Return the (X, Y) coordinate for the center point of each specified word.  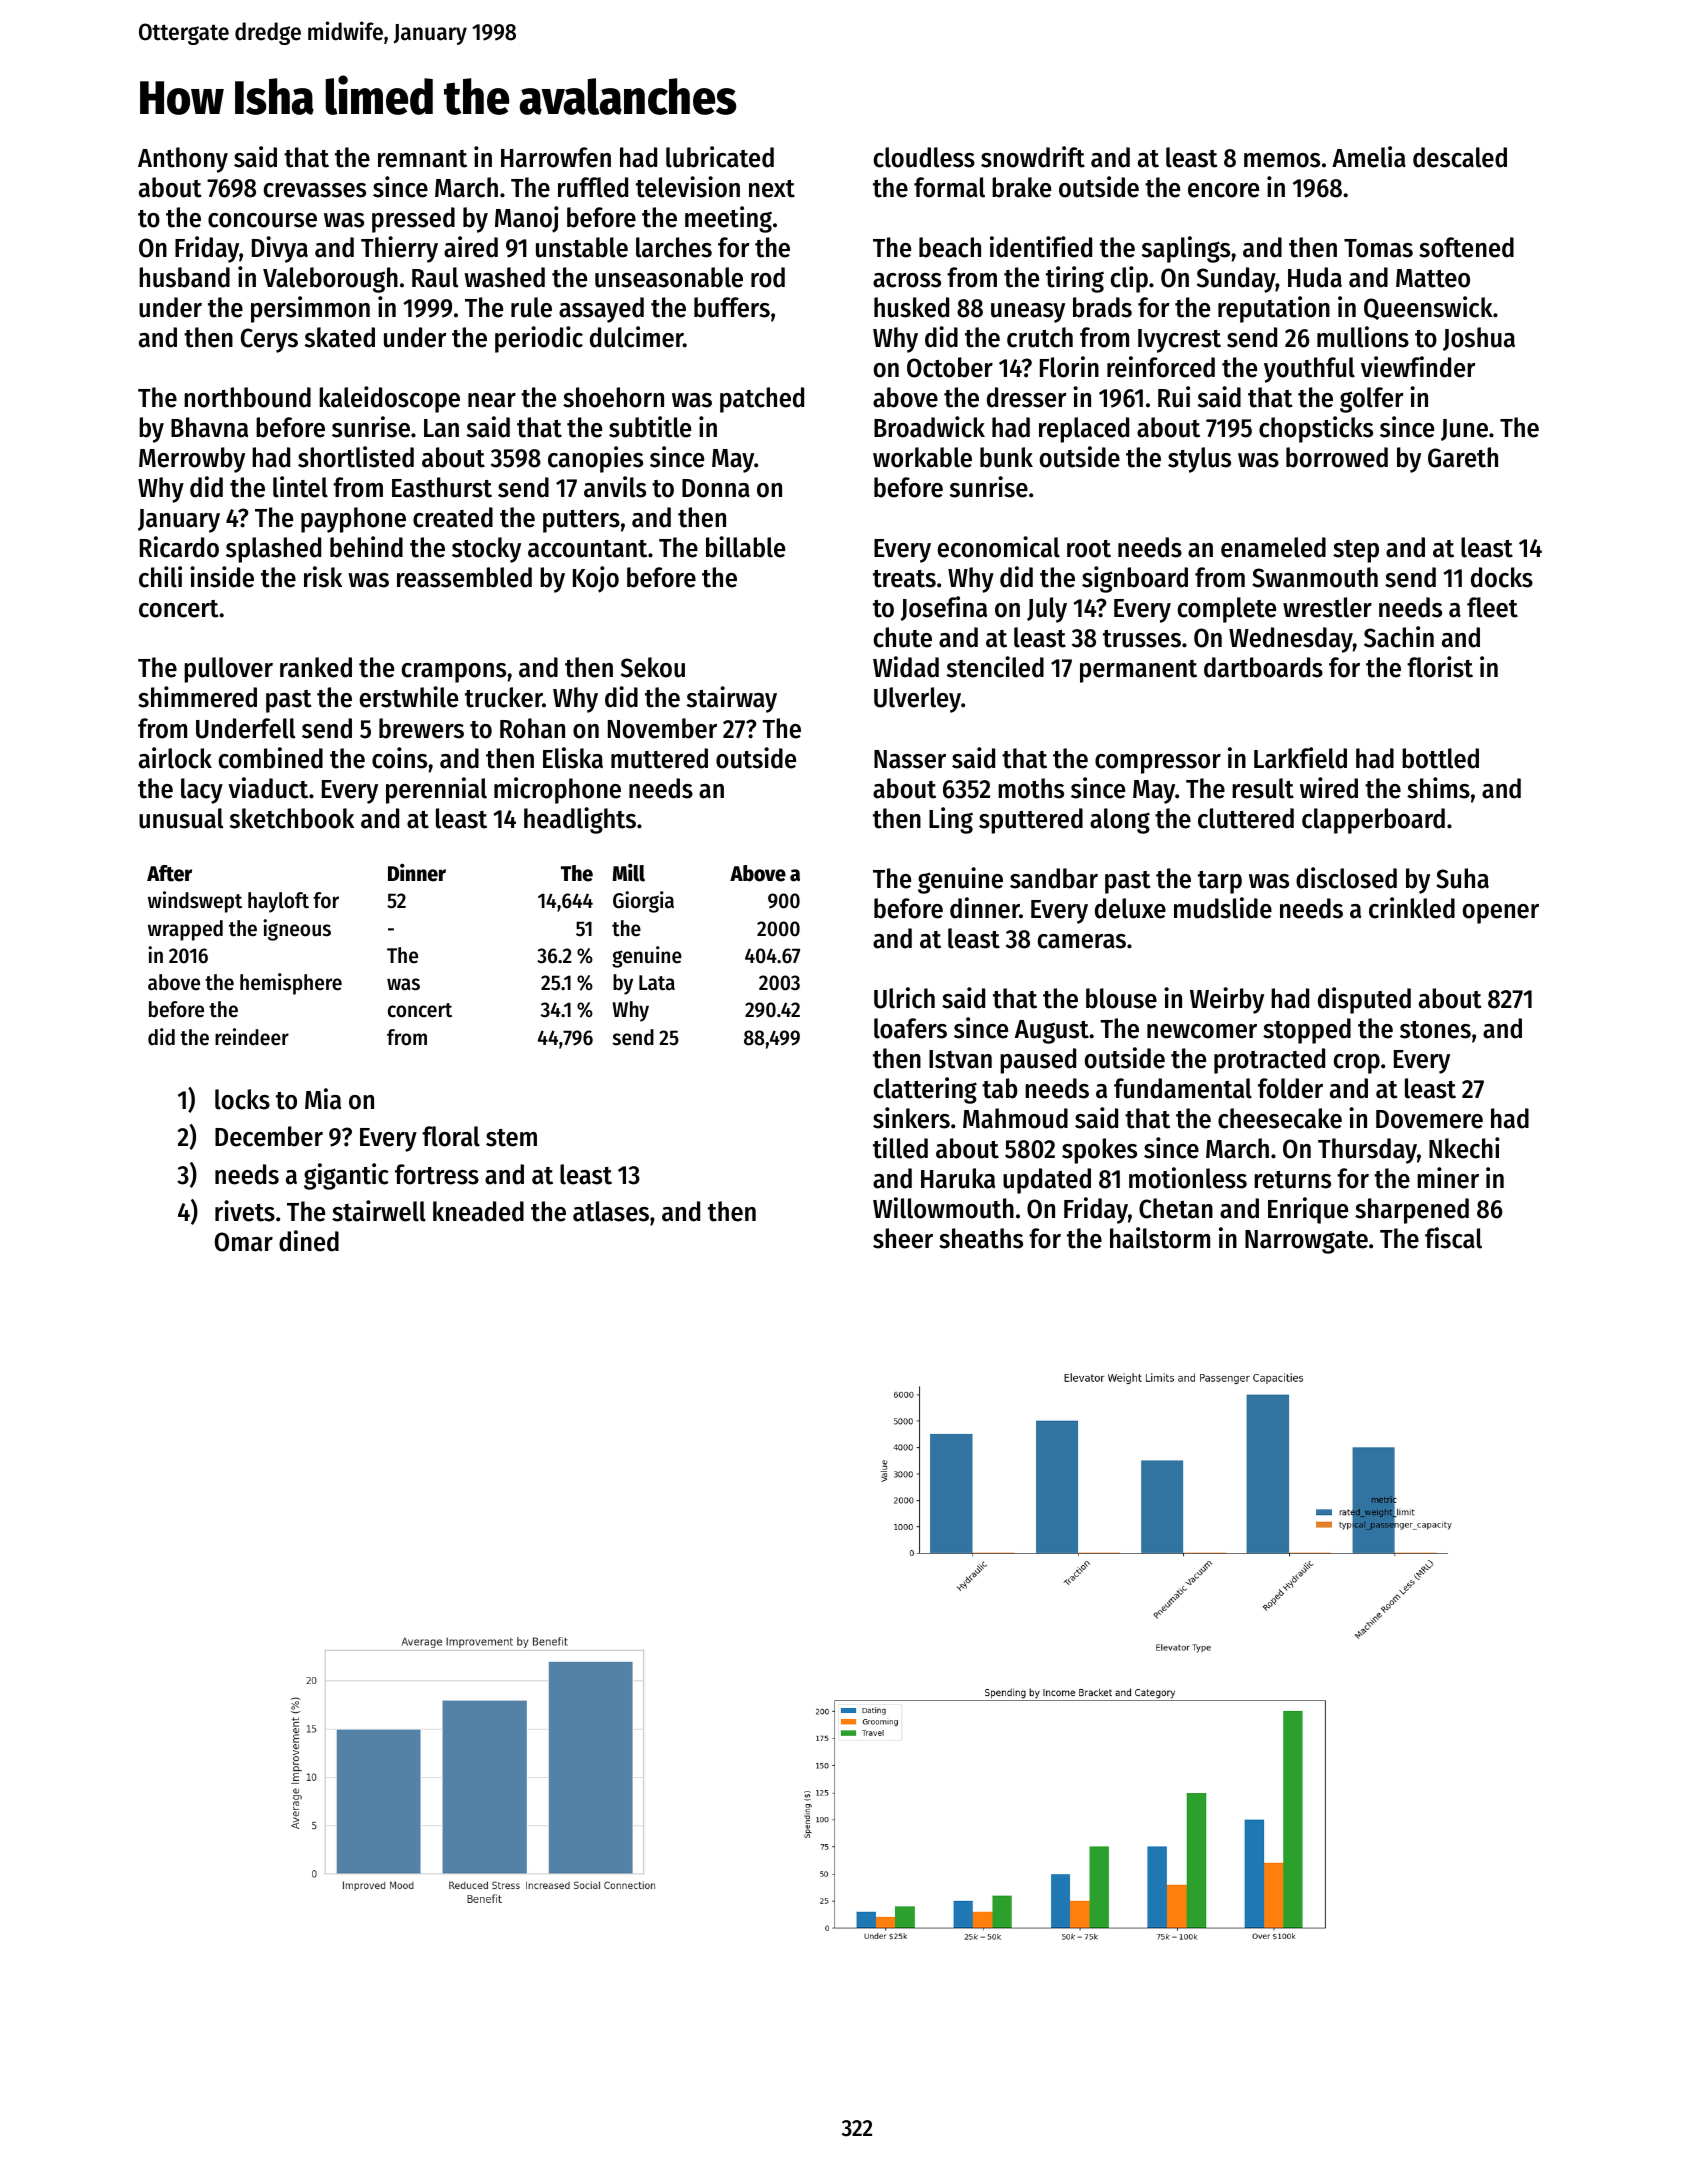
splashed (273, 550)
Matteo (1433, 278)
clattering (925, 1090)
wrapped (185, 930)
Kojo (596, 579)
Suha (1462, 878)
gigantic (346, 1176)
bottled (1440, 758)
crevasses (315, 190)
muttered (659, 758)
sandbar (1054, 878)
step (1356, 551)
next (772, 189)
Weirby (1227, 1000)
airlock (175, 758)
